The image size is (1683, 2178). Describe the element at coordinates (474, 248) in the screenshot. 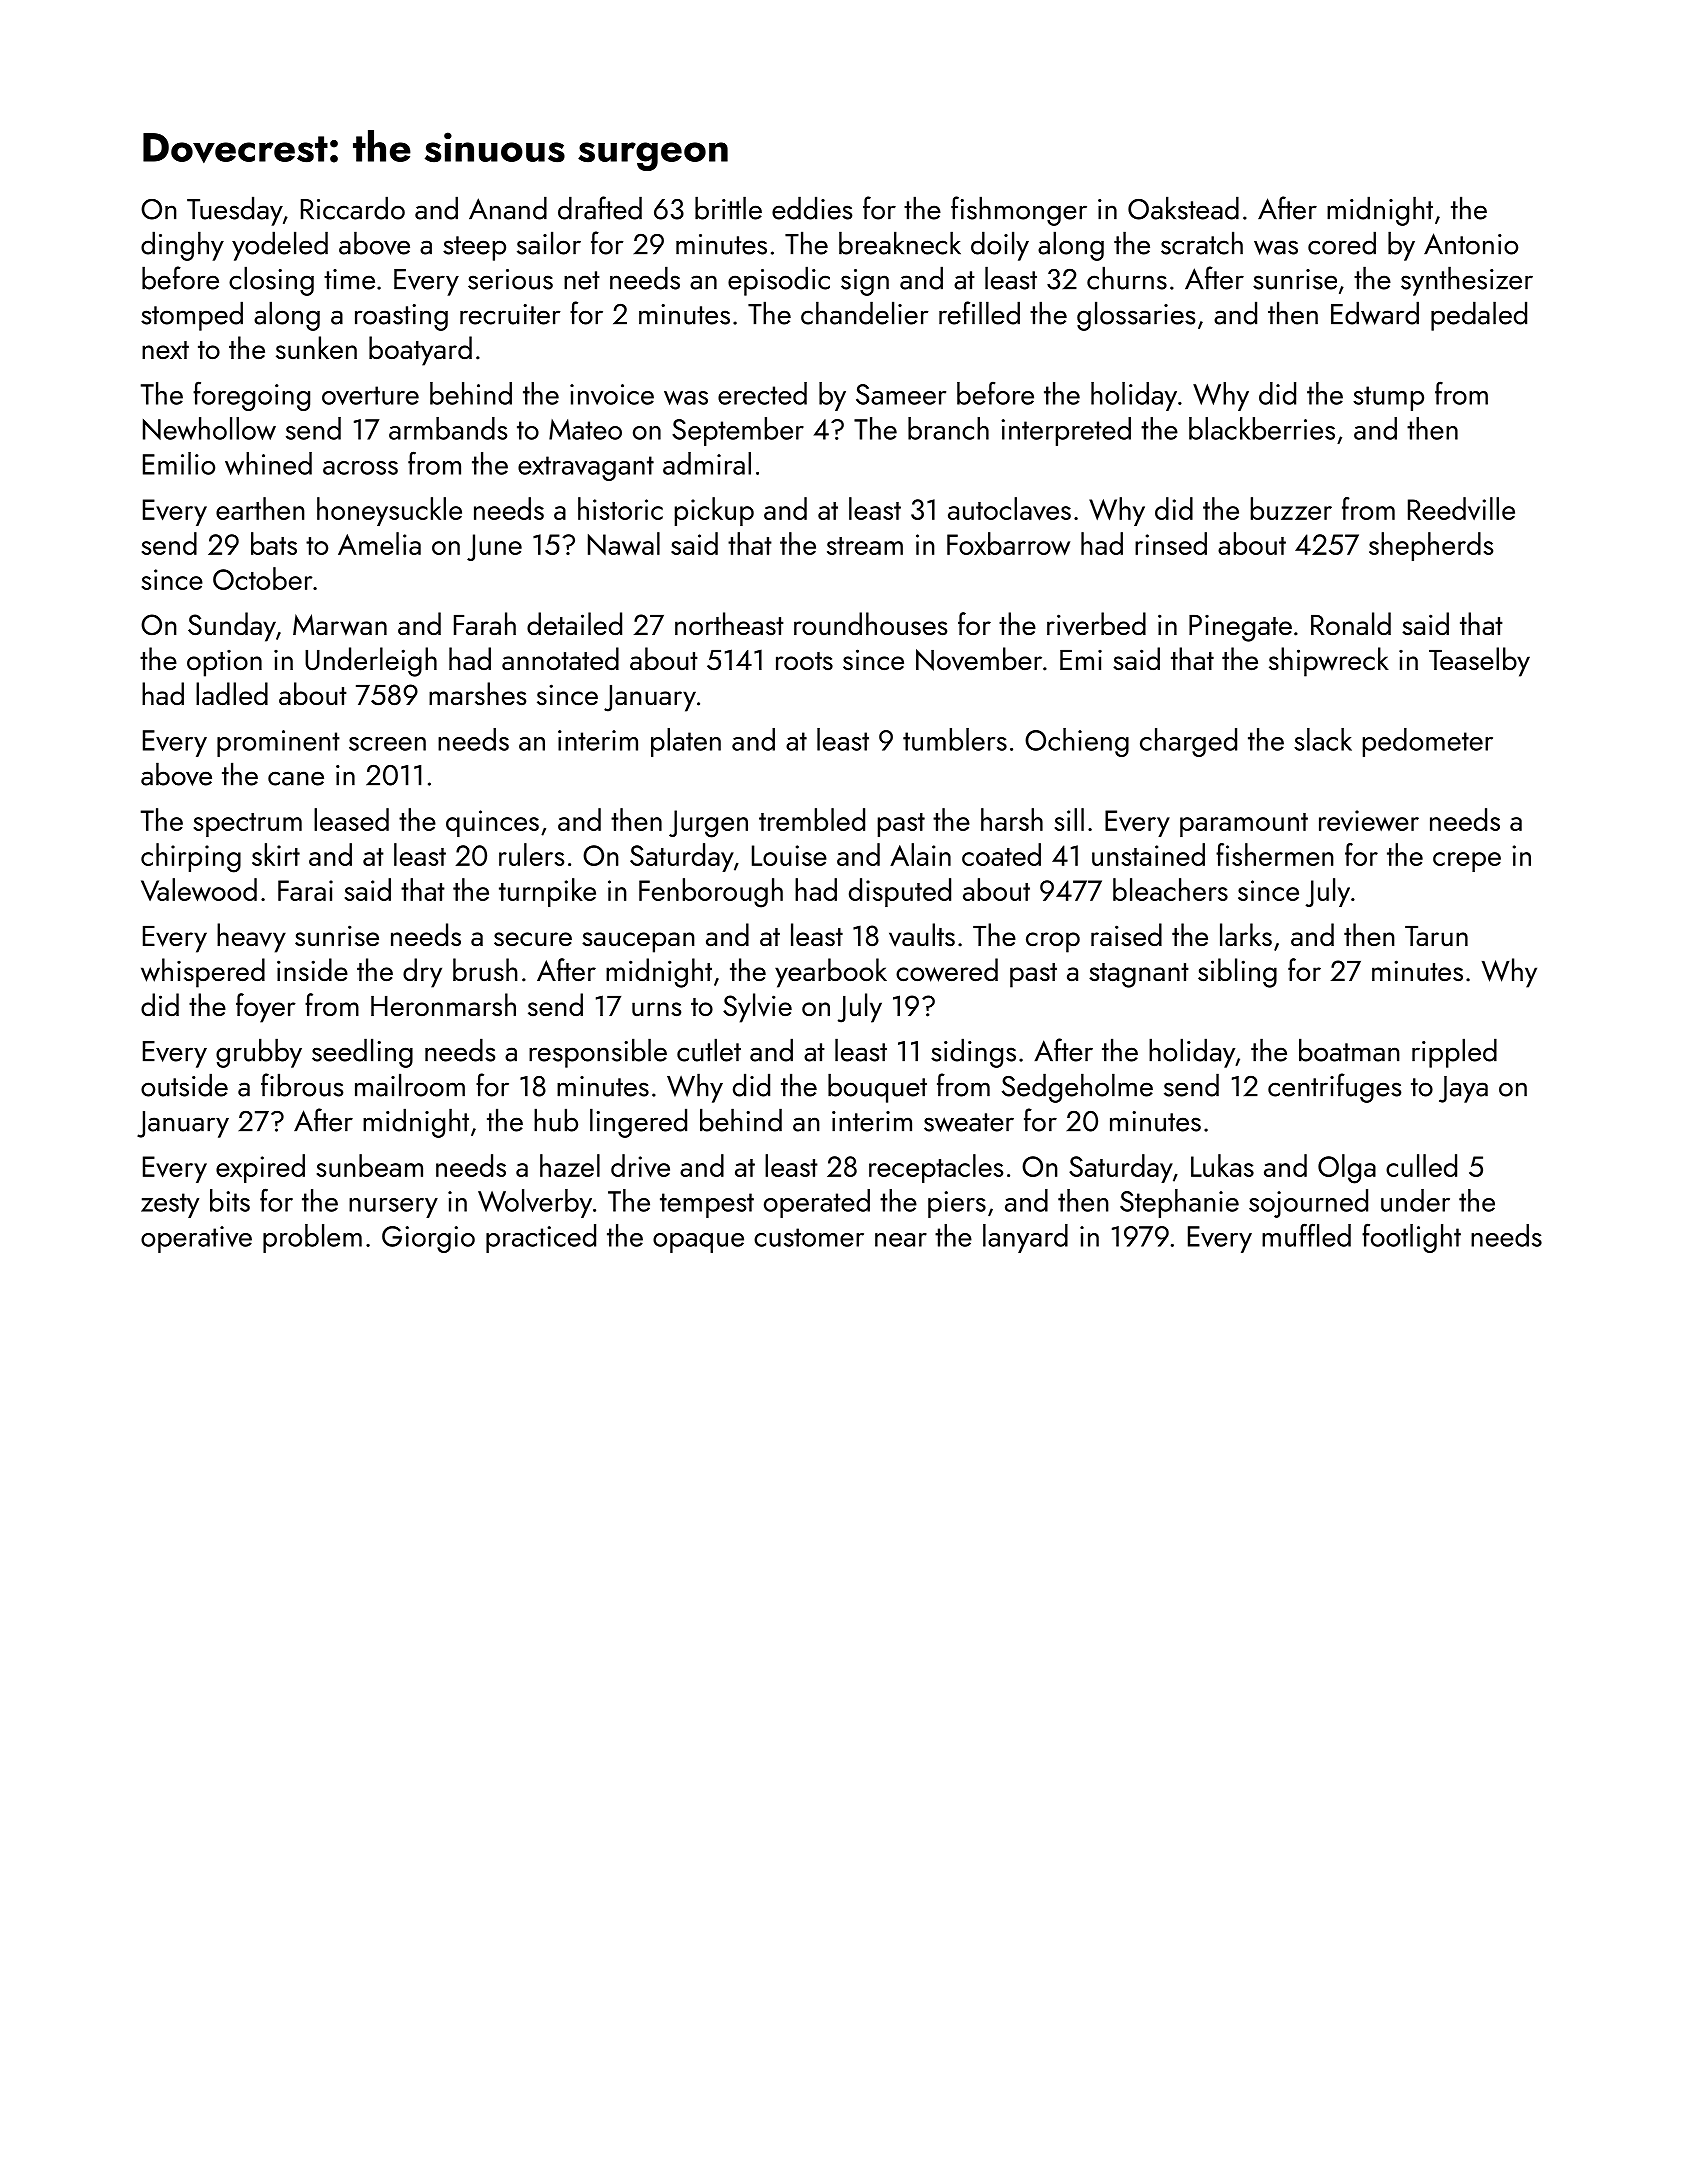

I see `steep` at that location.
